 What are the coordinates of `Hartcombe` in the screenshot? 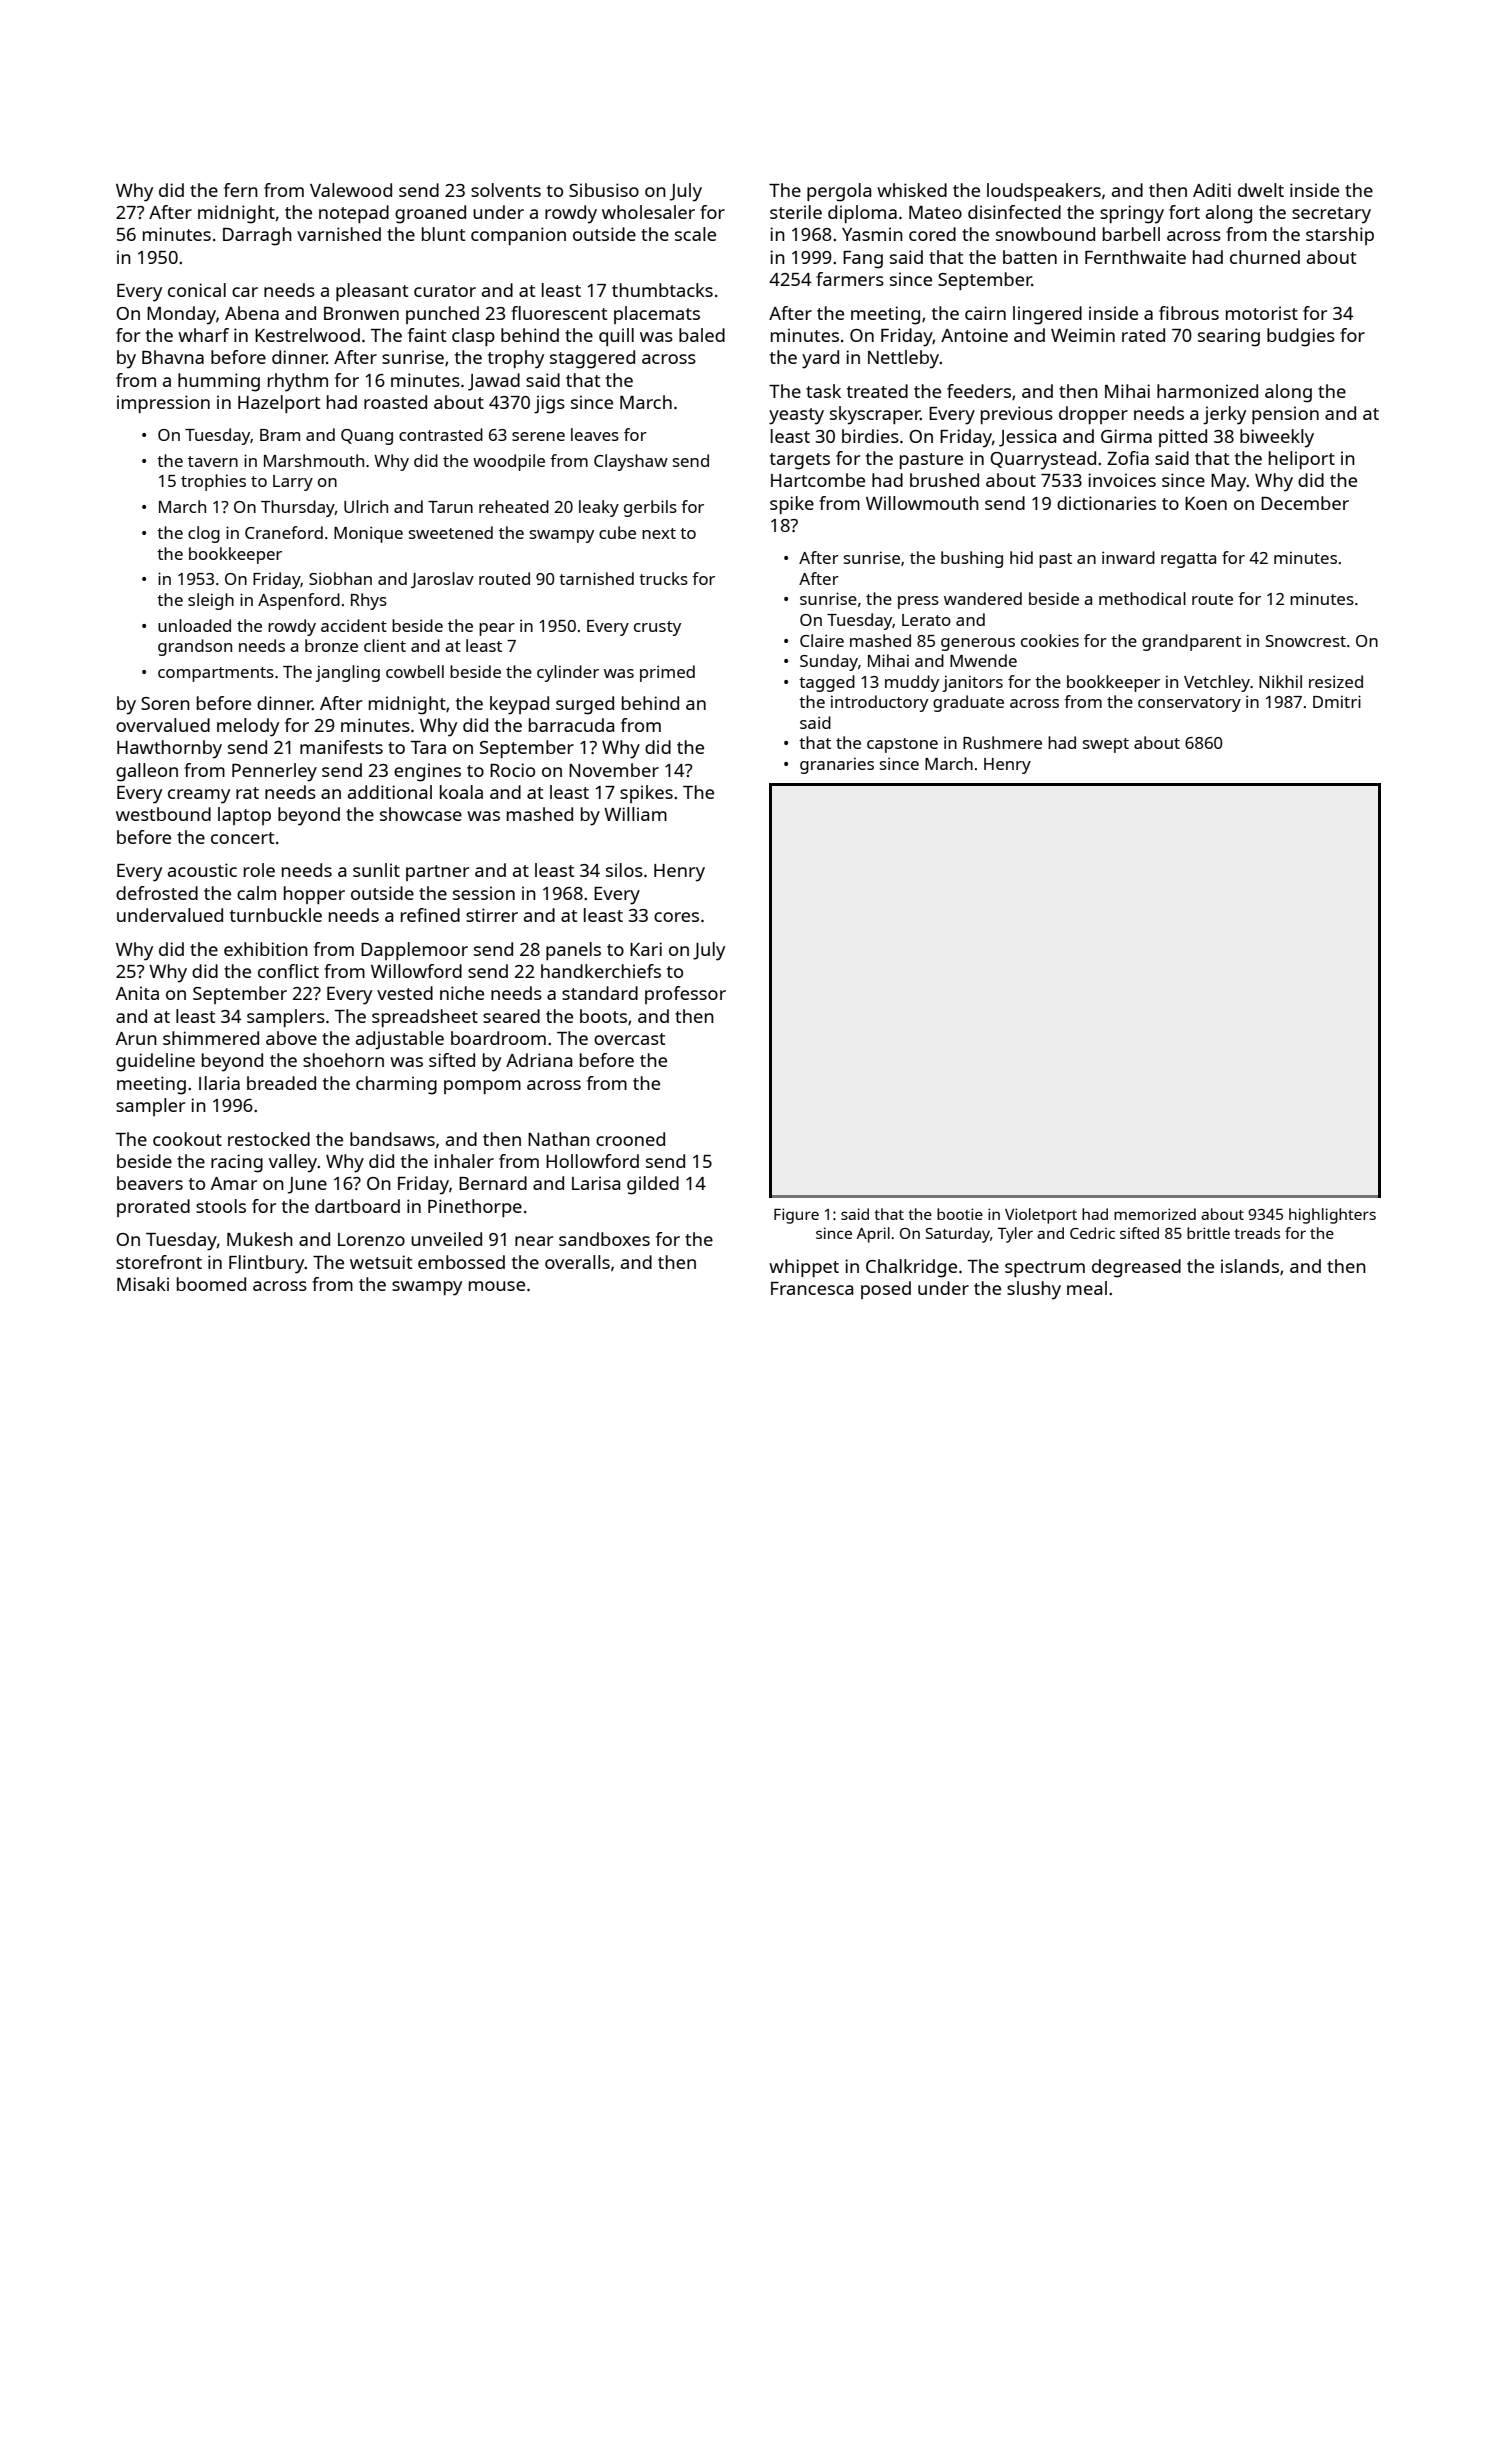 It's located at (818, 480).
